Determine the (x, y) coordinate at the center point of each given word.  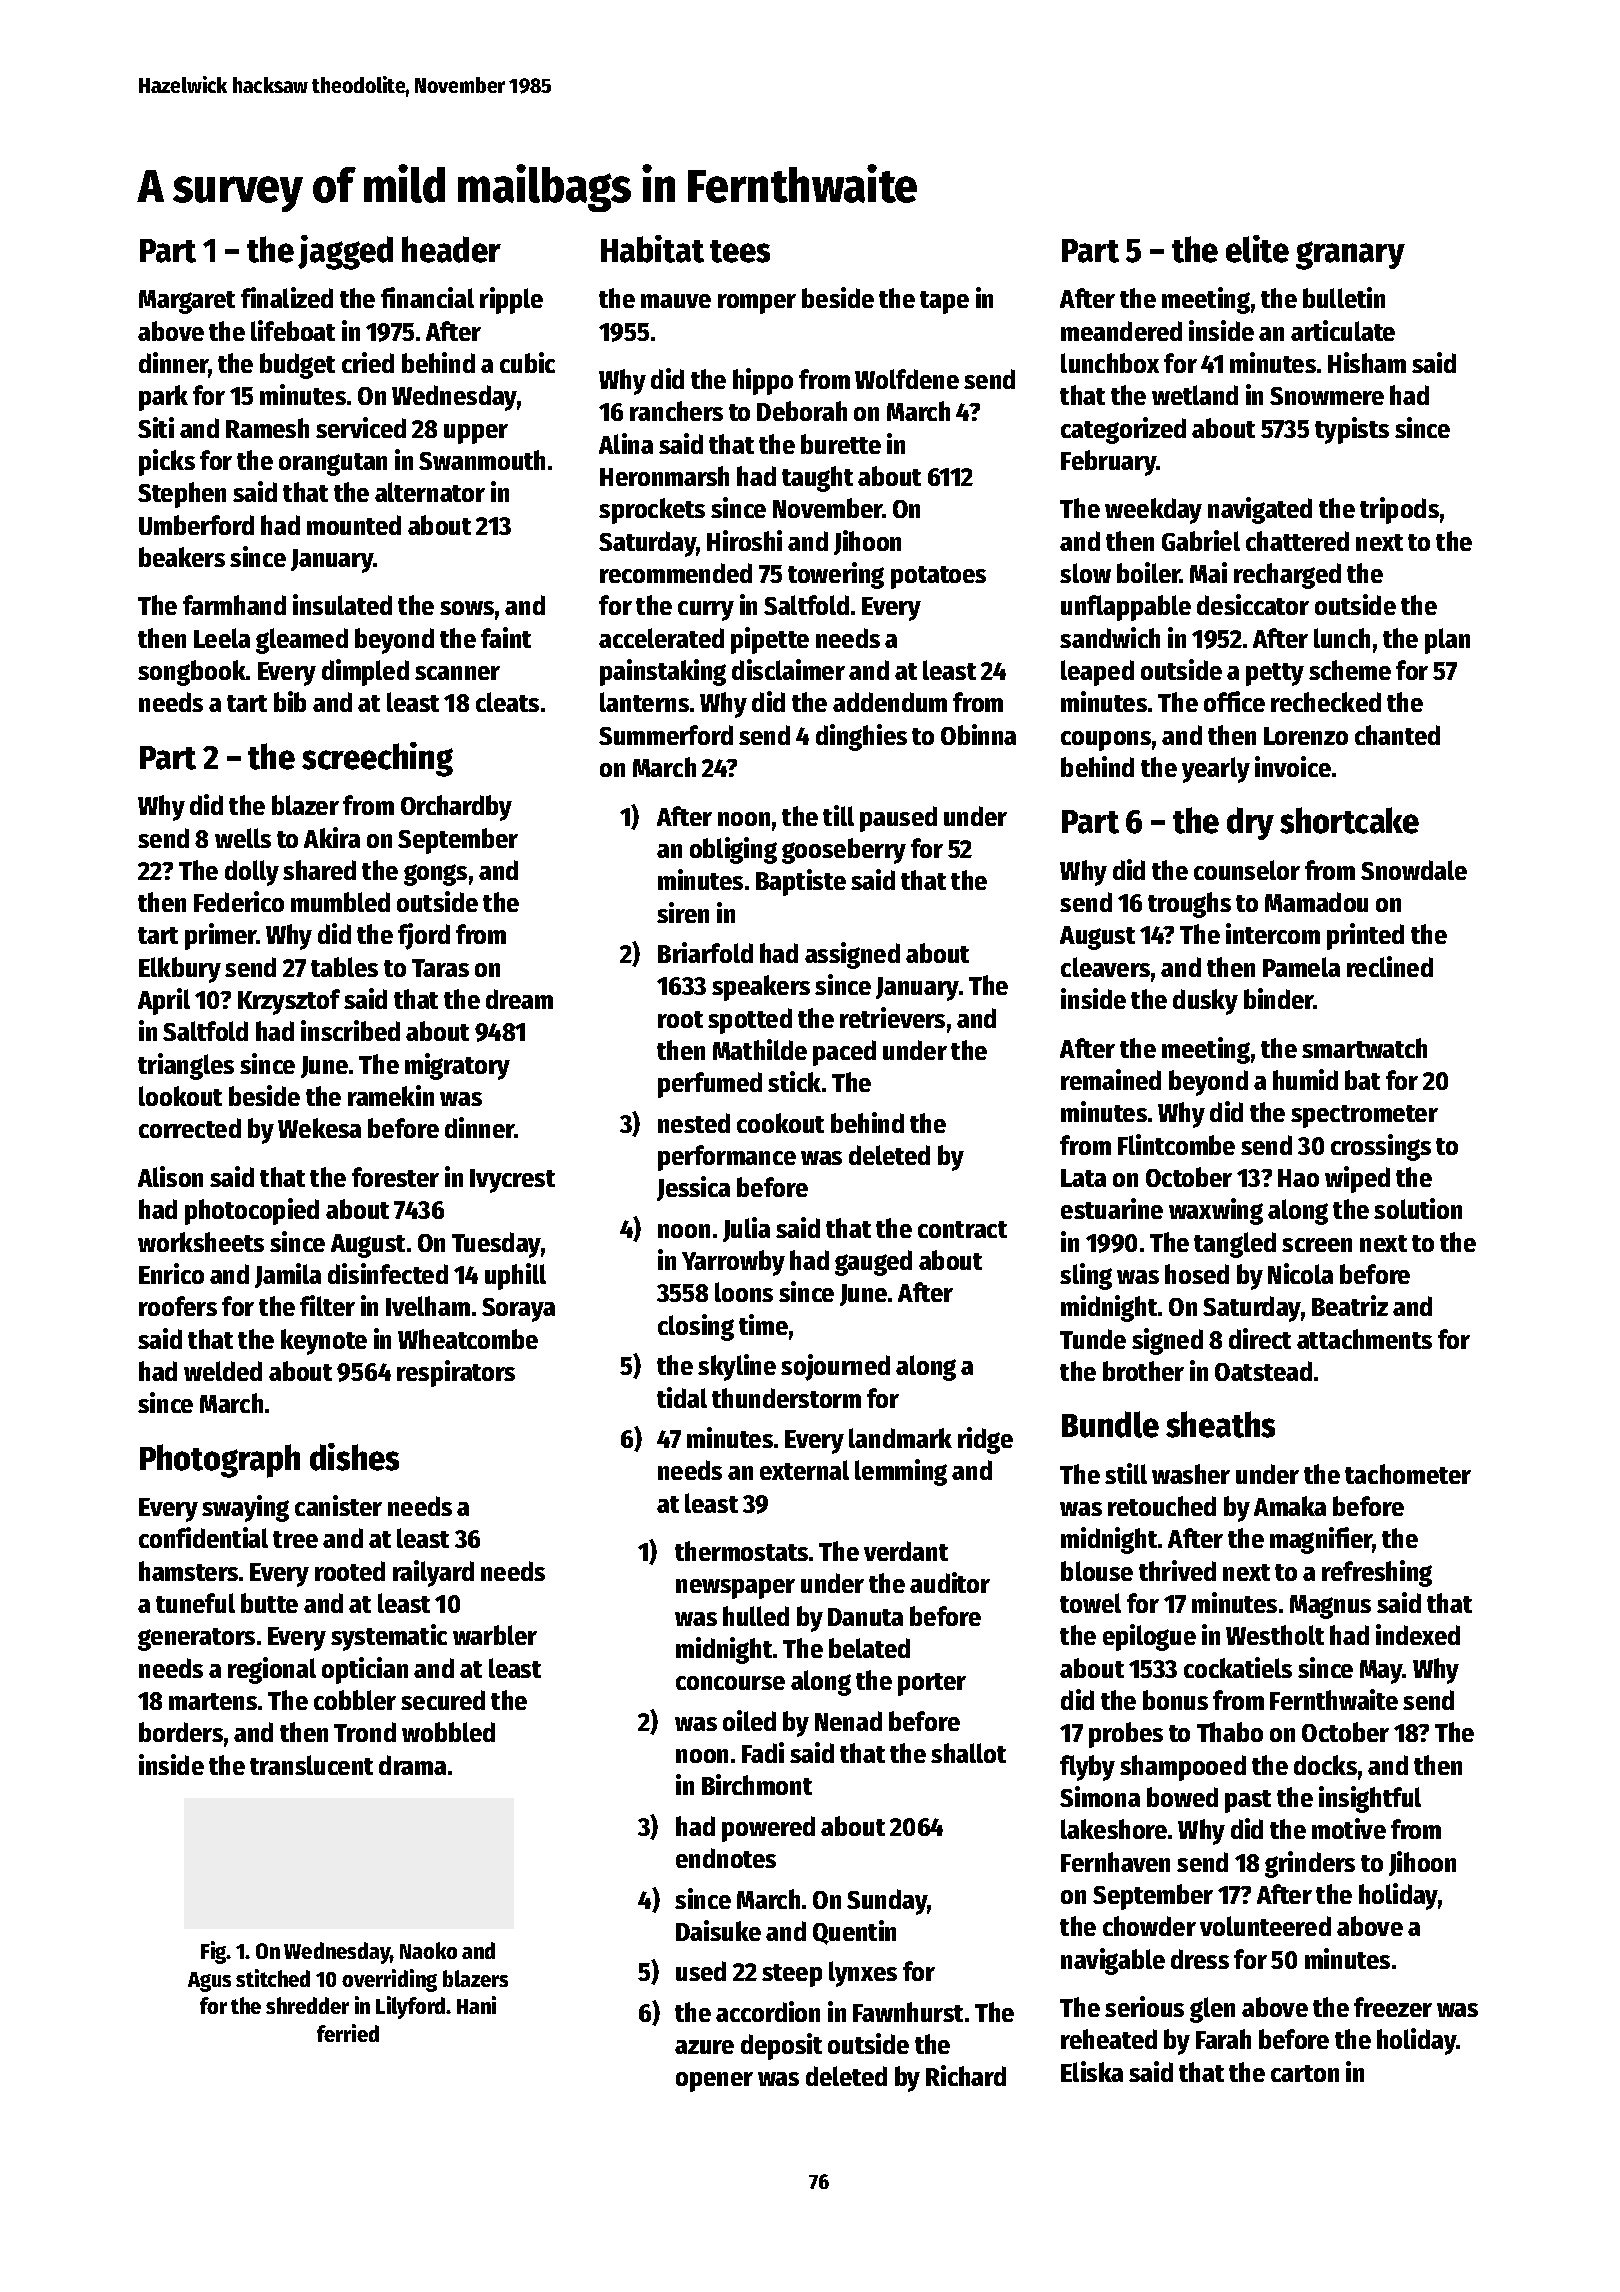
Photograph (220, 1461)
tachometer (1408, 1474)
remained (1111, 1079)
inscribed (350, 1030)
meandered (1121, 331)
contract (962, 1229)
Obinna (978, 734)
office (1234, 701)
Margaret (187, 302)
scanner (457, 673)
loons (744, 1292)
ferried (348, 2033)
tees (740, 251)
